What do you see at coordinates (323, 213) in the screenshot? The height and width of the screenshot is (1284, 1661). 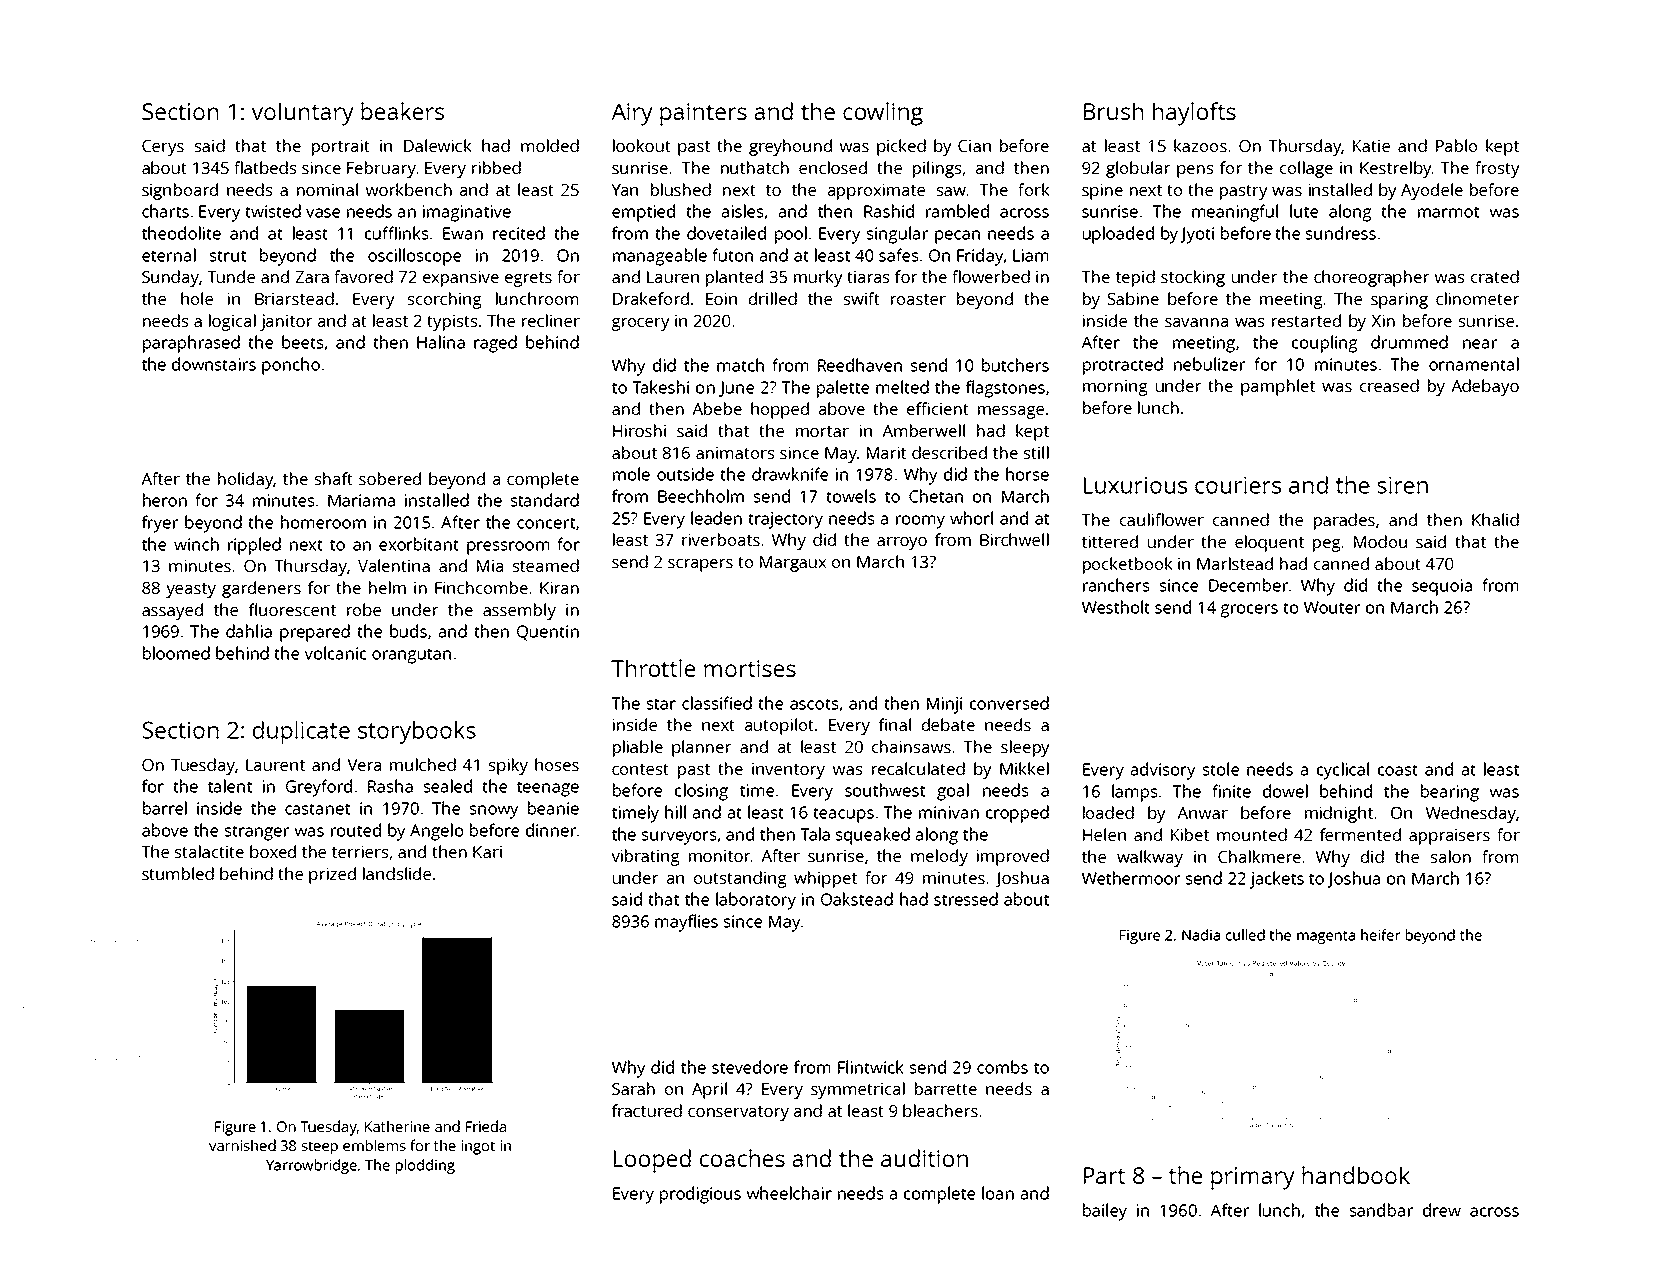 I see `vase` at bounding box center [323, 213].
